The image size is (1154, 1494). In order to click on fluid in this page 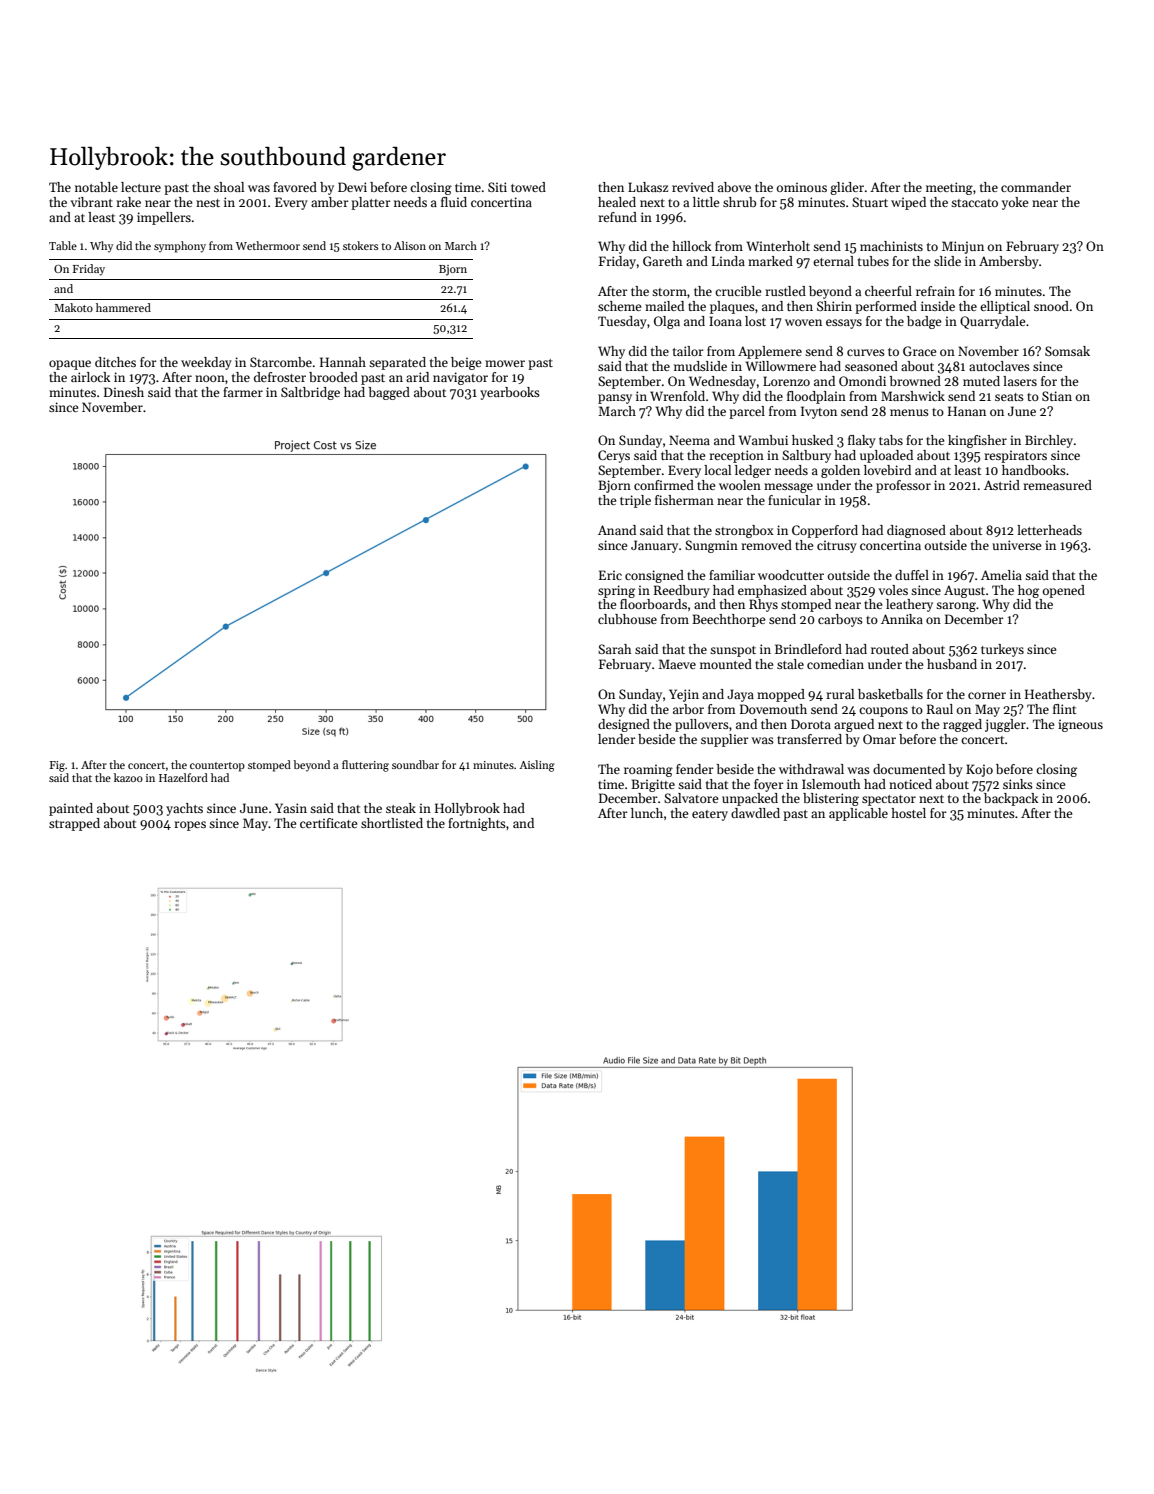, I will do `click(454, 202)`.
